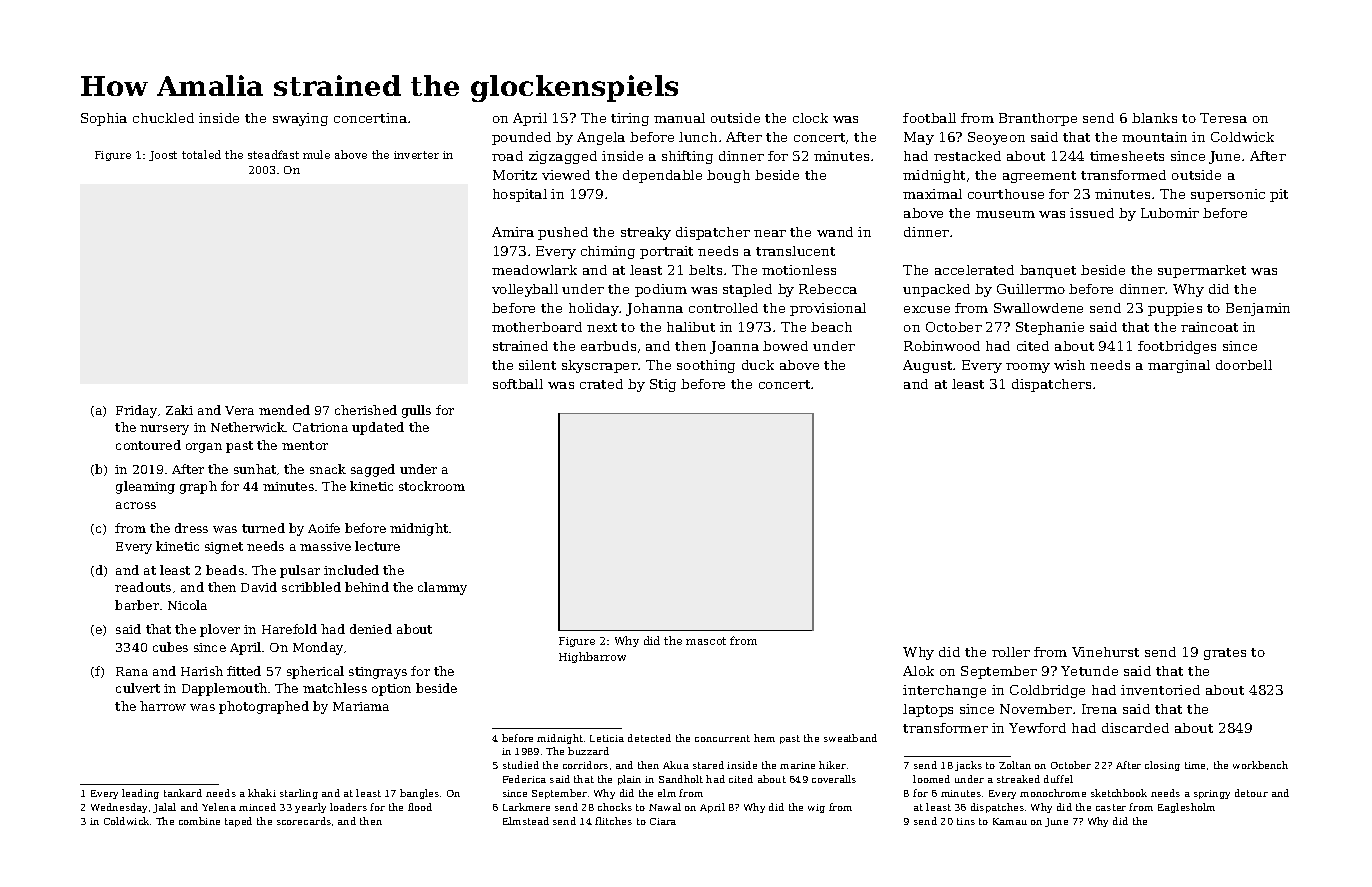 The width and height of the screenshot is (1372, 887). I want to click on Wednesday, so click(119, 808).
